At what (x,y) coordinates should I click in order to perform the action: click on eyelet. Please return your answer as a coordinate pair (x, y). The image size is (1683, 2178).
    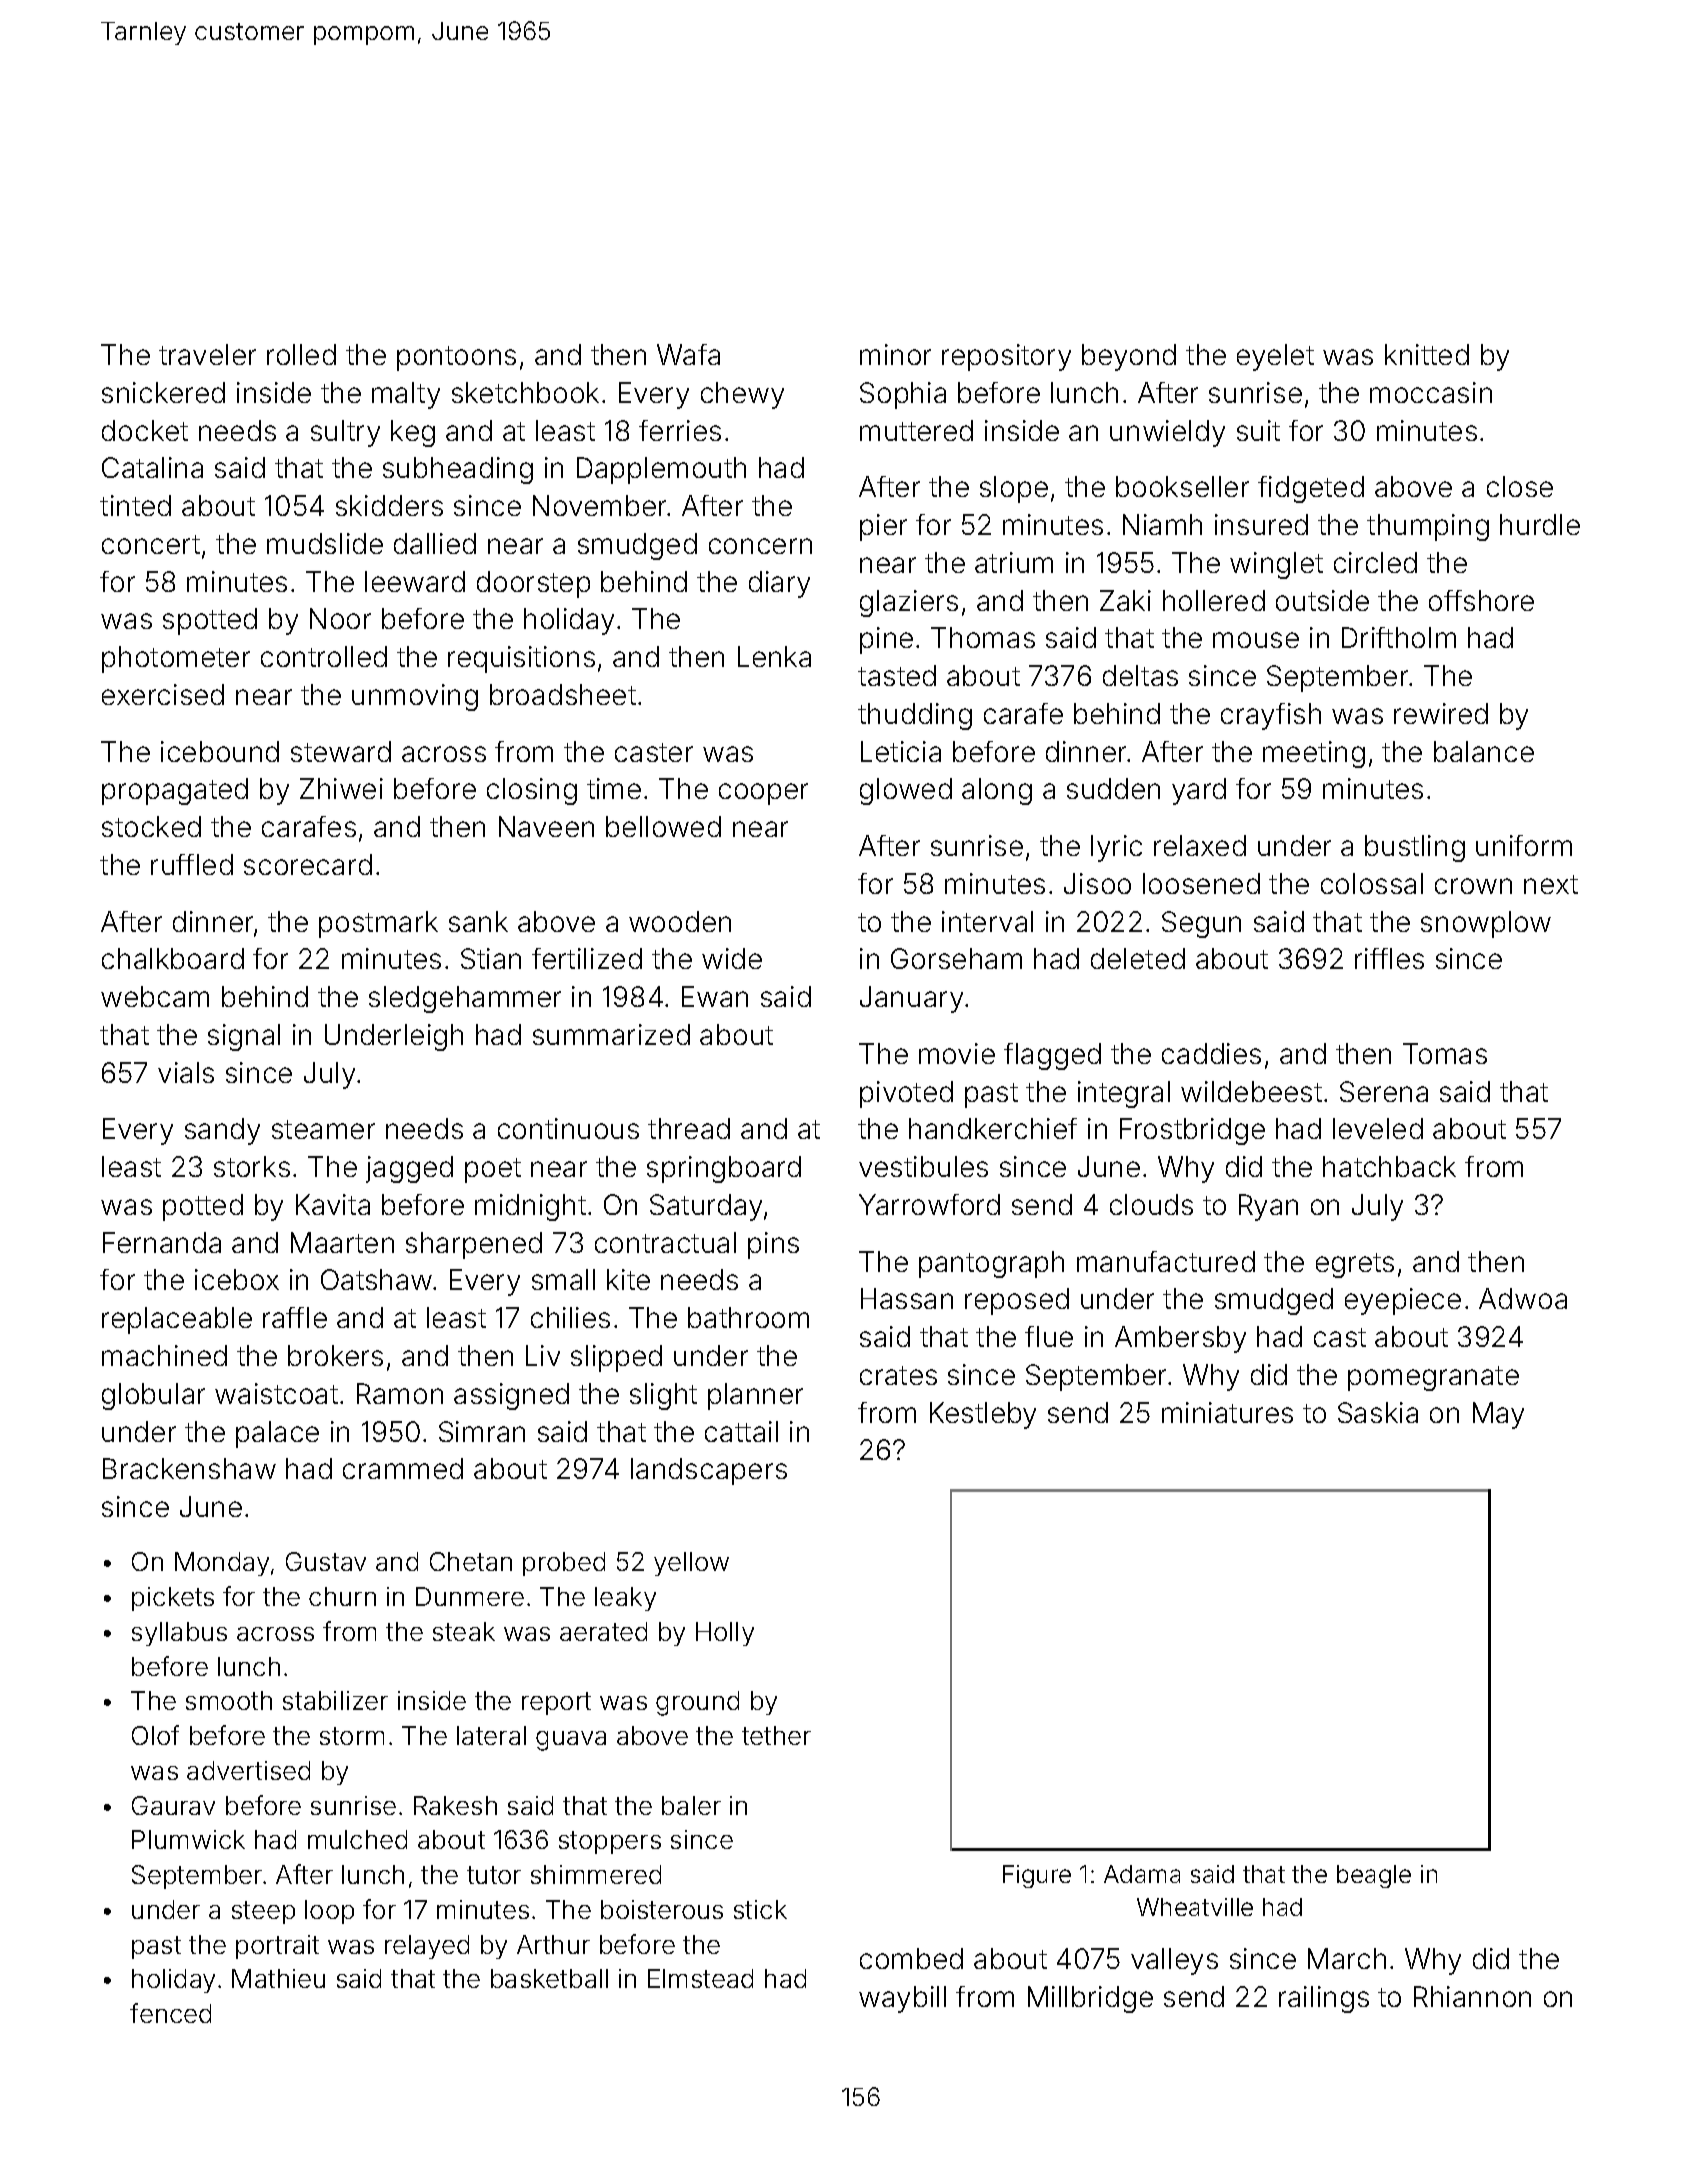
    Looking at the image, I should click on (1275, 357).
